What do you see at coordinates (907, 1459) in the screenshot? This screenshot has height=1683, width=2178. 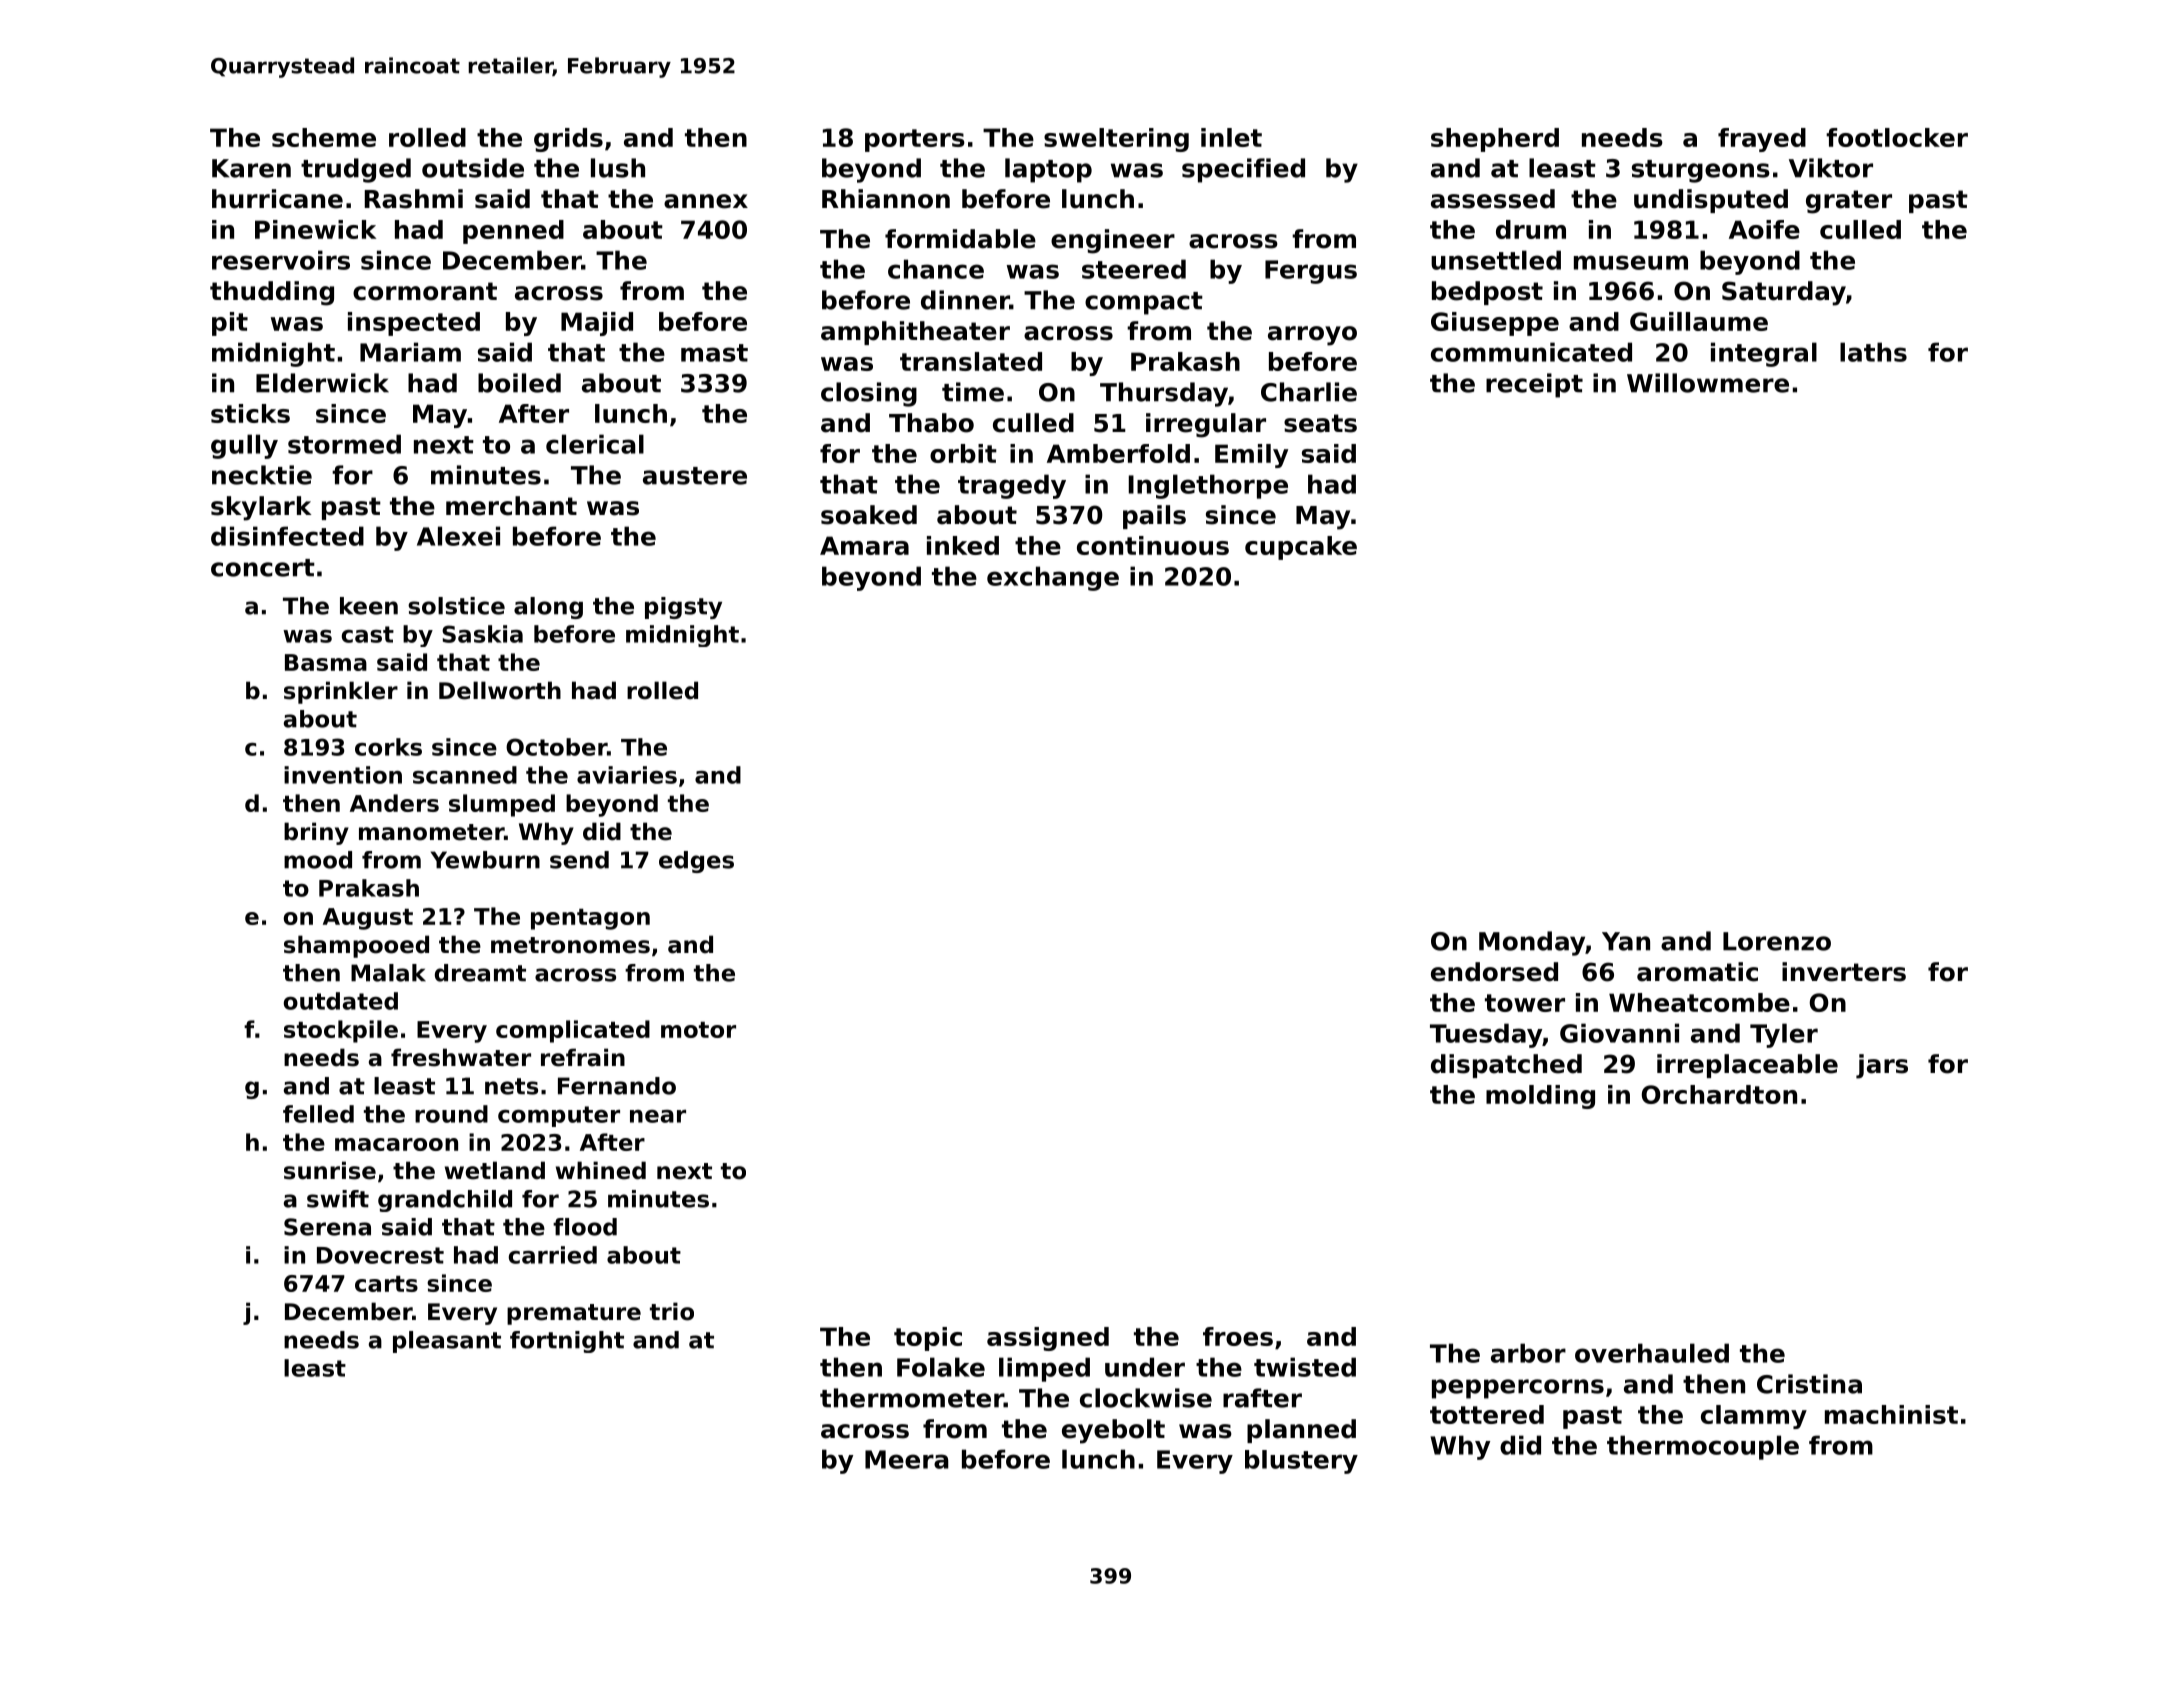 I see `Meera` at bounding box center [907, 1459].
